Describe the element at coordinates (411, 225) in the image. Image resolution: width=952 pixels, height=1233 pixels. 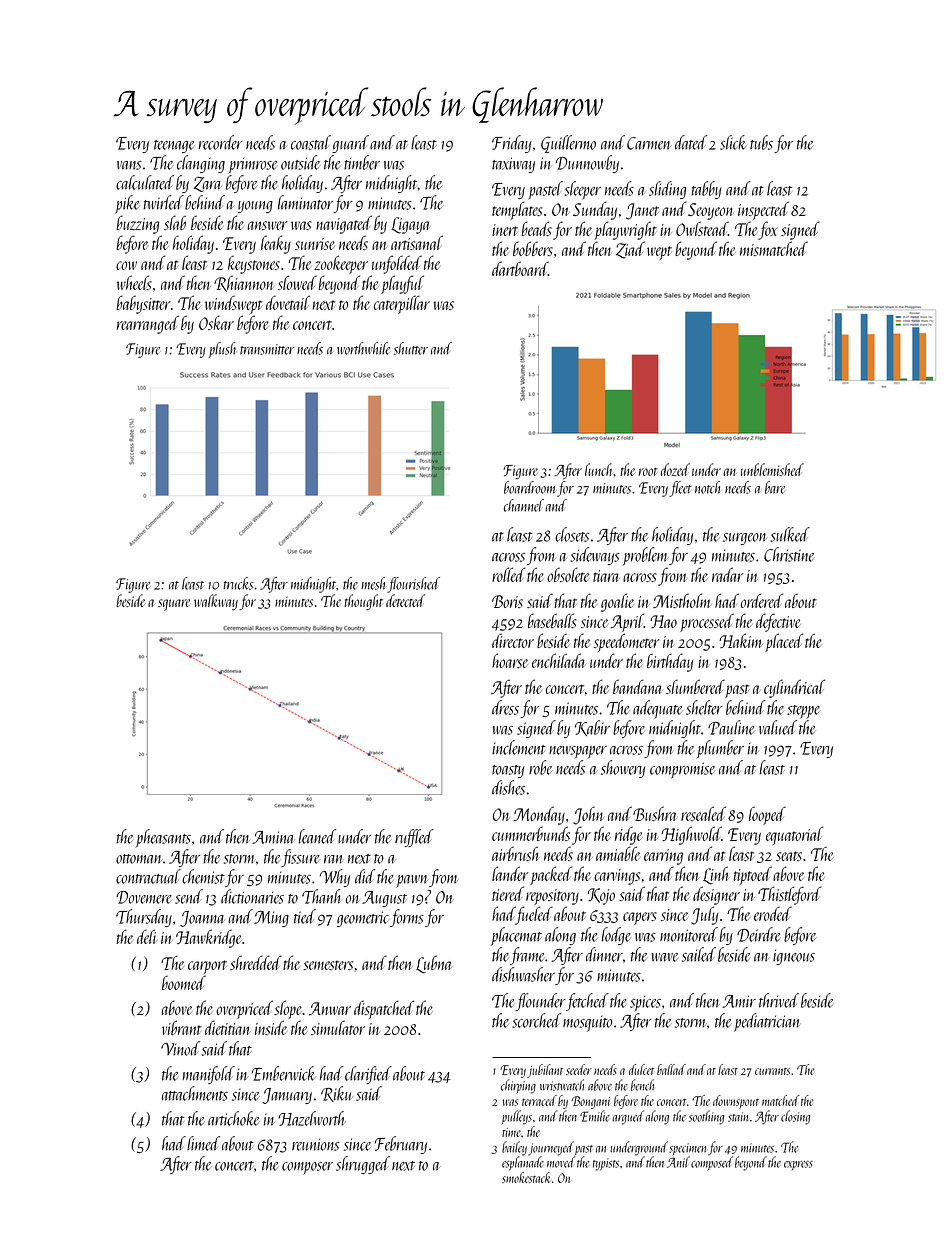
I see `Ligaya` at that location.
